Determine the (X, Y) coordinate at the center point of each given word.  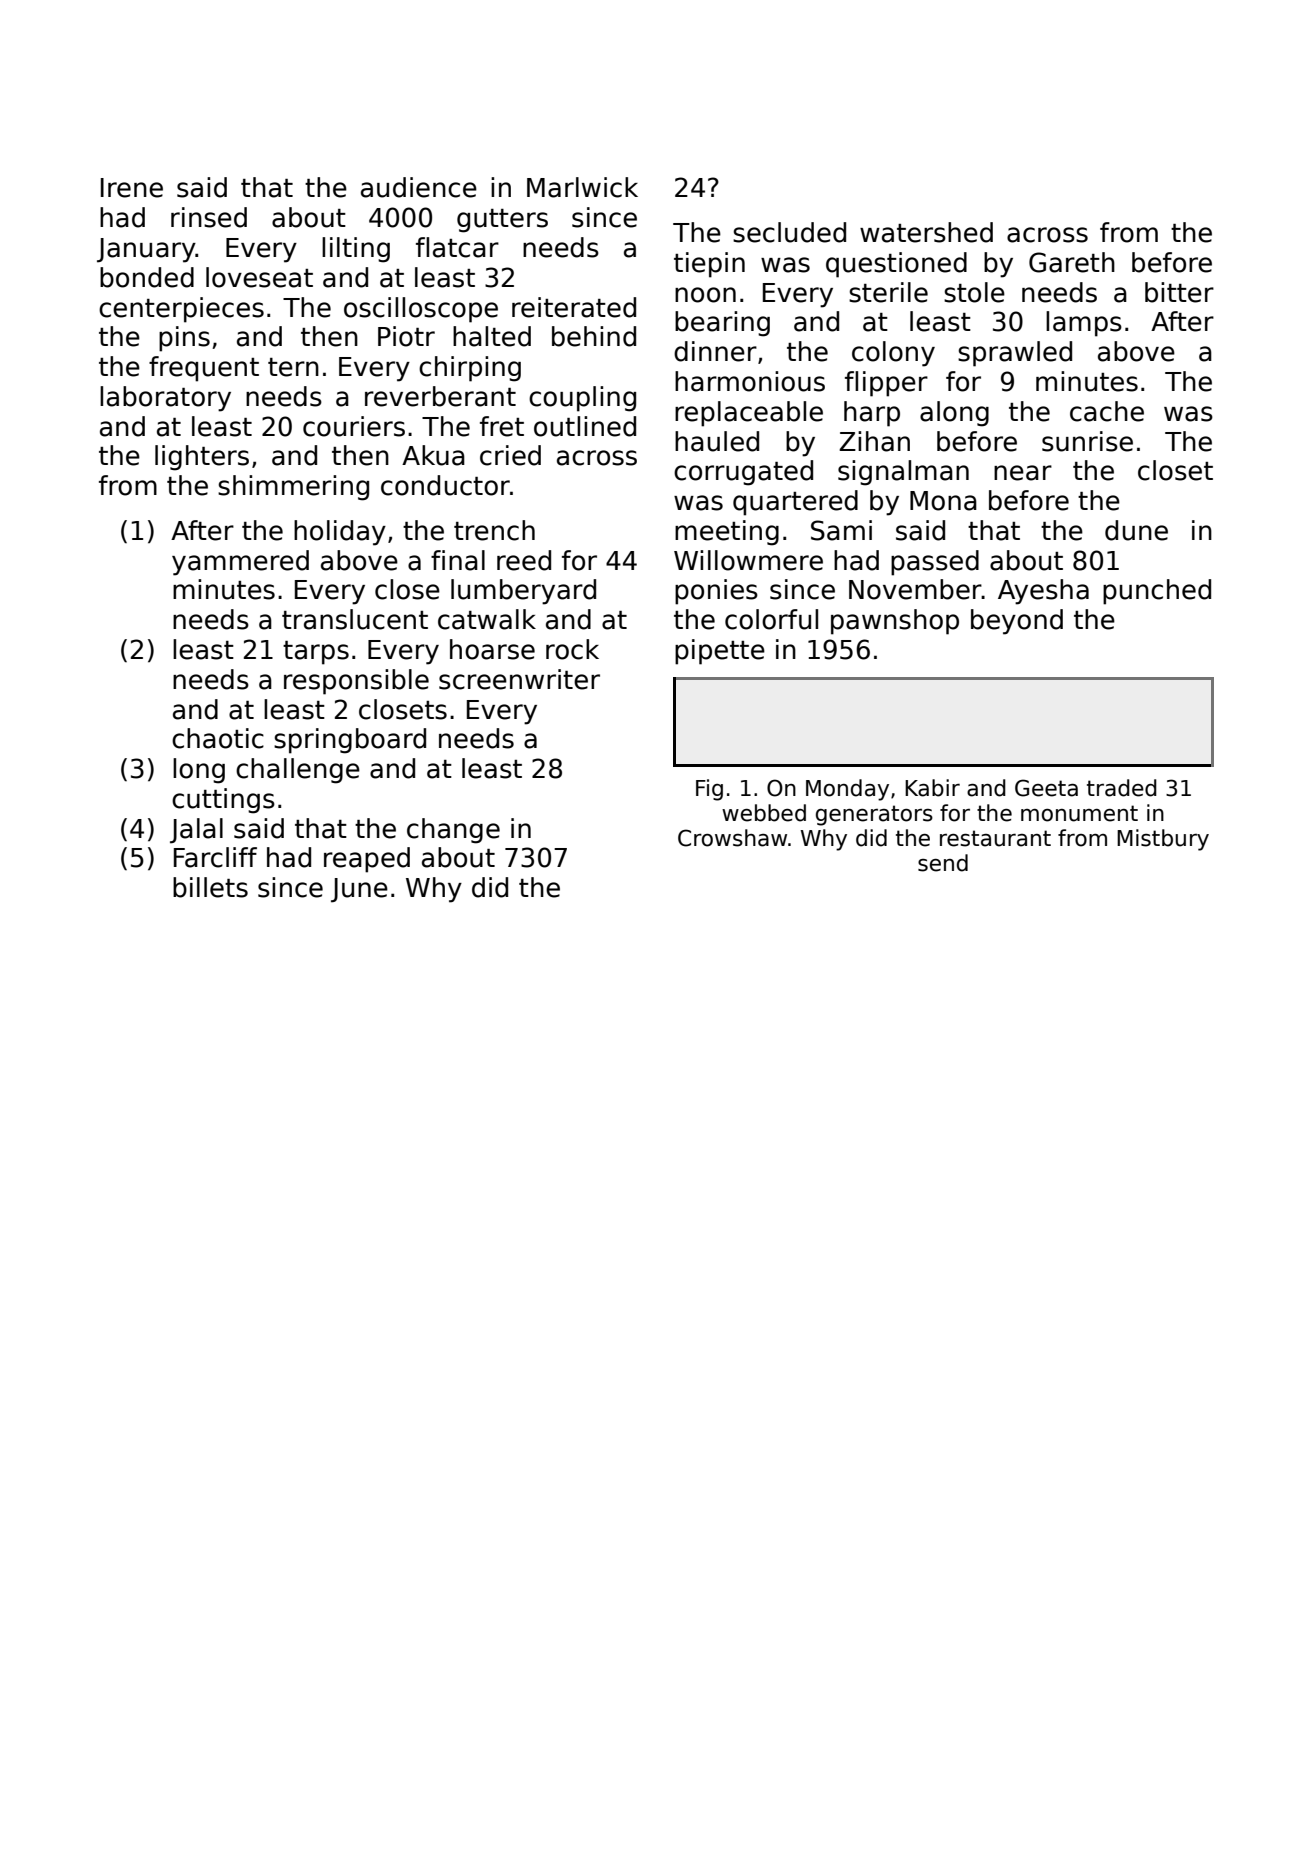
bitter (1179, 292)
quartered (795, 503)
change (453, 831)
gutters (502, 221)
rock (572, 649)
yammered (240, 563)
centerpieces (181, 310)
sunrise (1087, 441)
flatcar (457, 247)
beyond (1017, 622)
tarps (316, 653)
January (146, 250)
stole (974, 292)
